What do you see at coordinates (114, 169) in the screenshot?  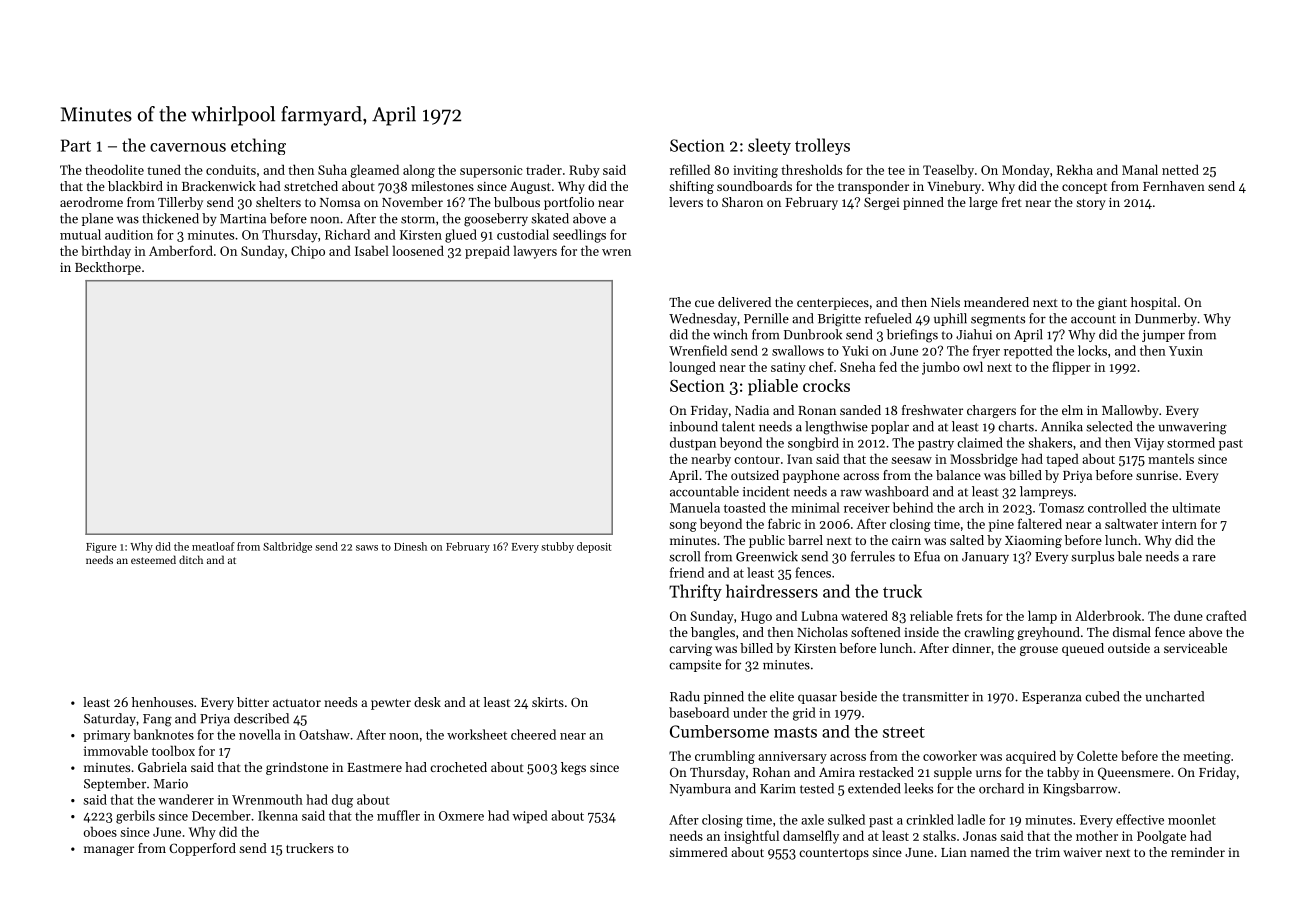 I see `theodolite` at bounding box center [114, 169].
